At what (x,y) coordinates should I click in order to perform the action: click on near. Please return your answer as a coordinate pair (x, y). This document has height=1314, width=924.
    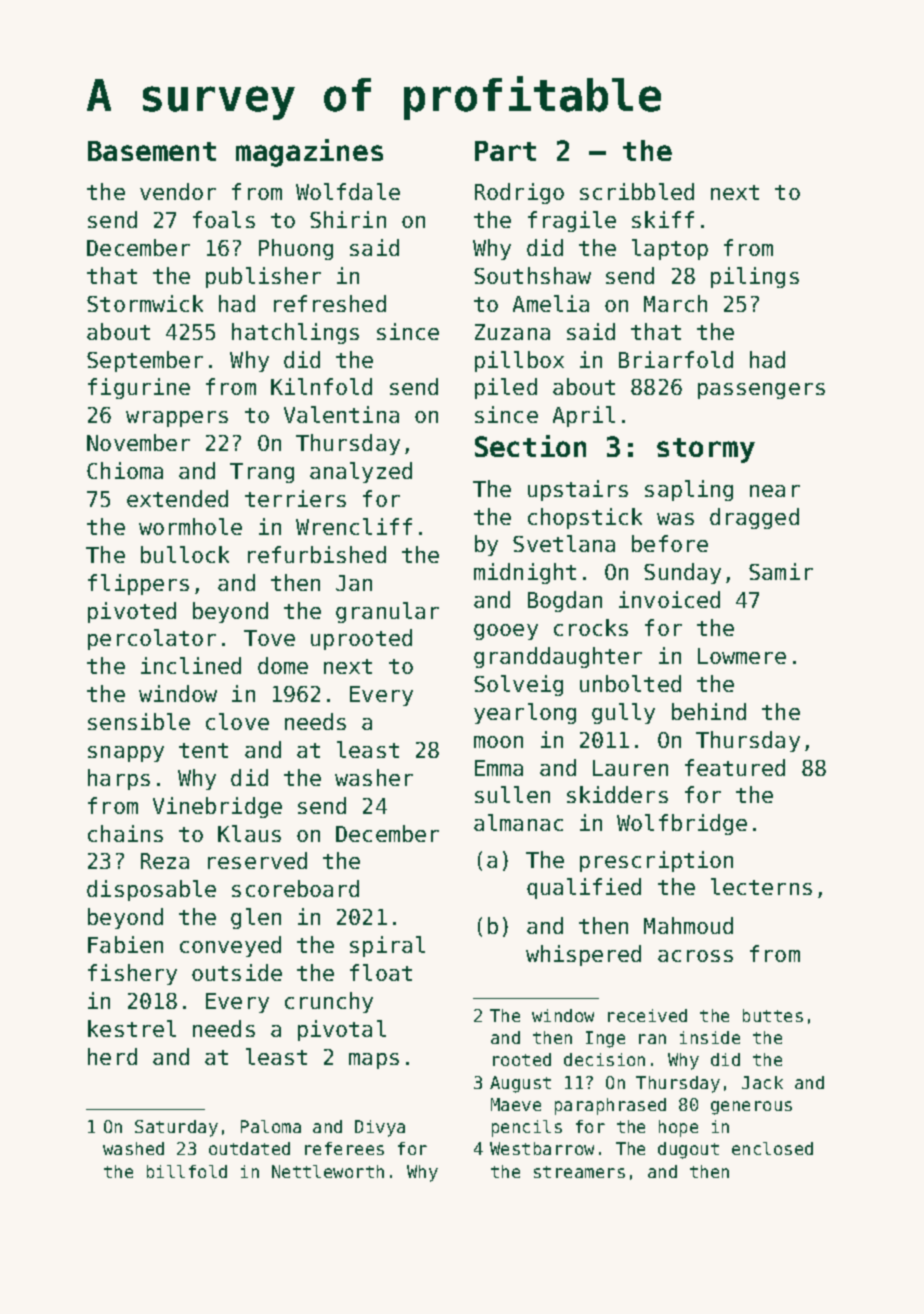
    Looking at the image, I should click on (775, 491).
